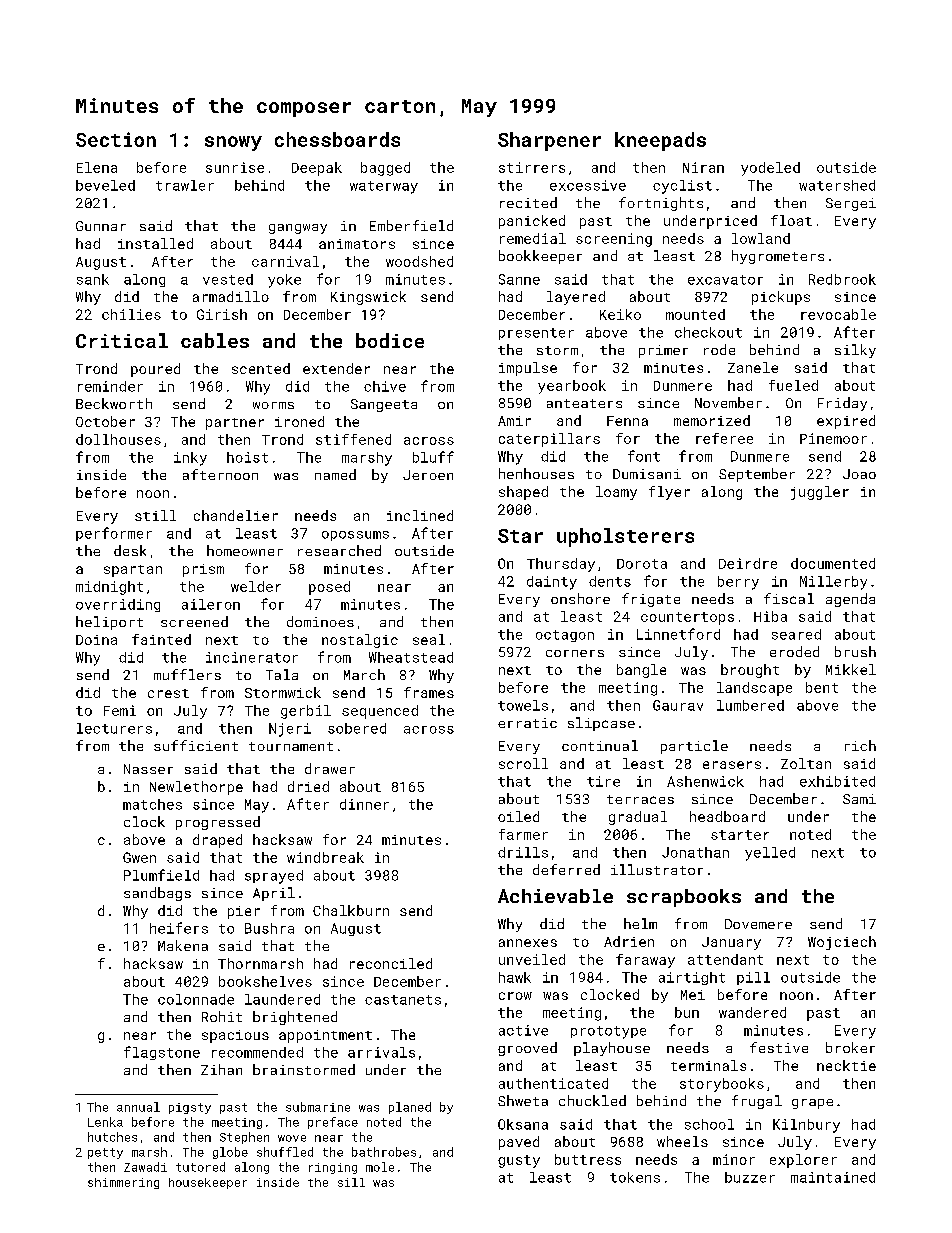 The width and height of the page is (952, 1233). Describe the element at coordinates (660, 141) in the page. I see `kneepads` at that location.
